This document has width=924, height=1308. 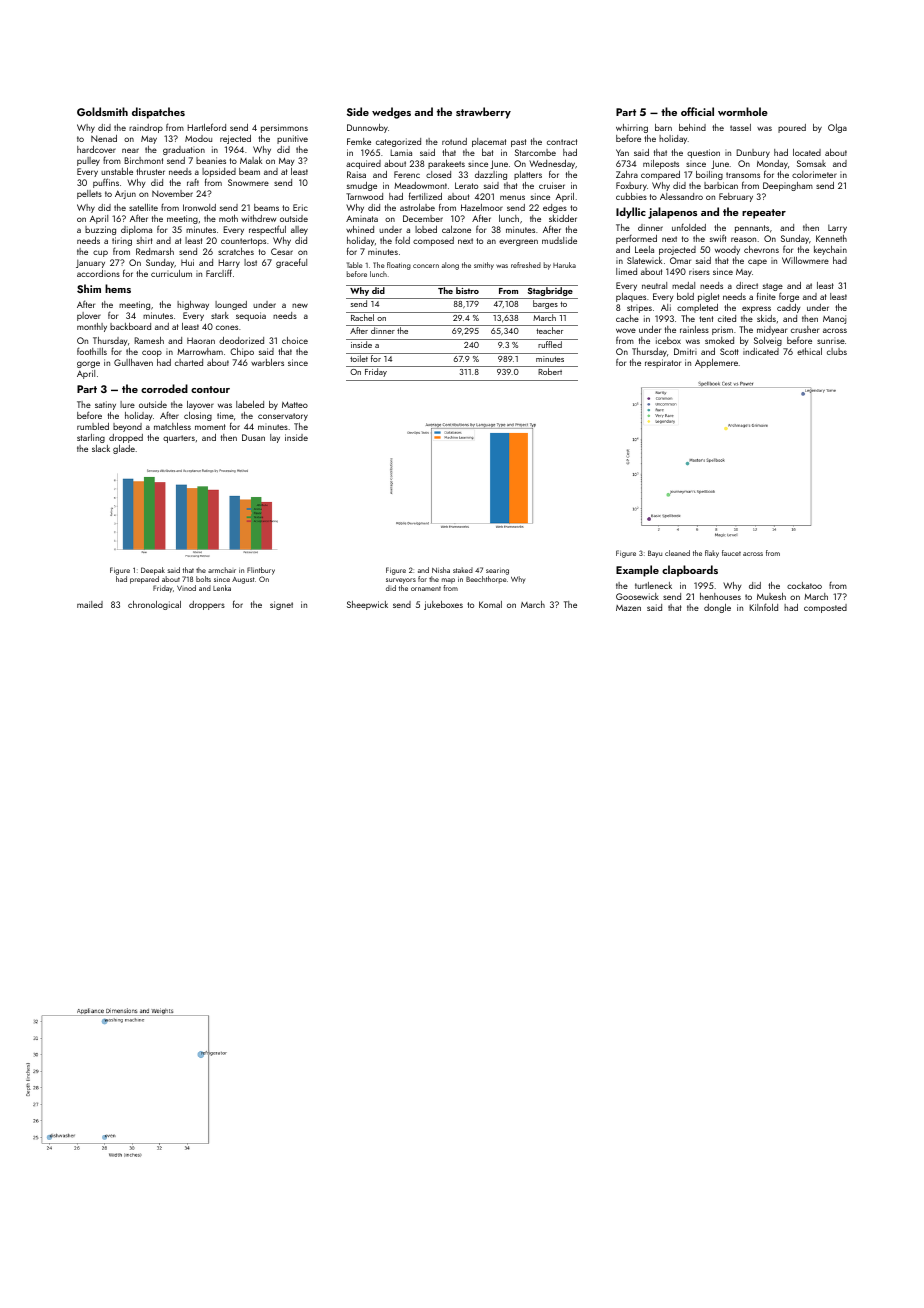 What do you see at coordinates (364, 196) in the document?
I see `Tarnwood` at bounding box center [364, 196].
